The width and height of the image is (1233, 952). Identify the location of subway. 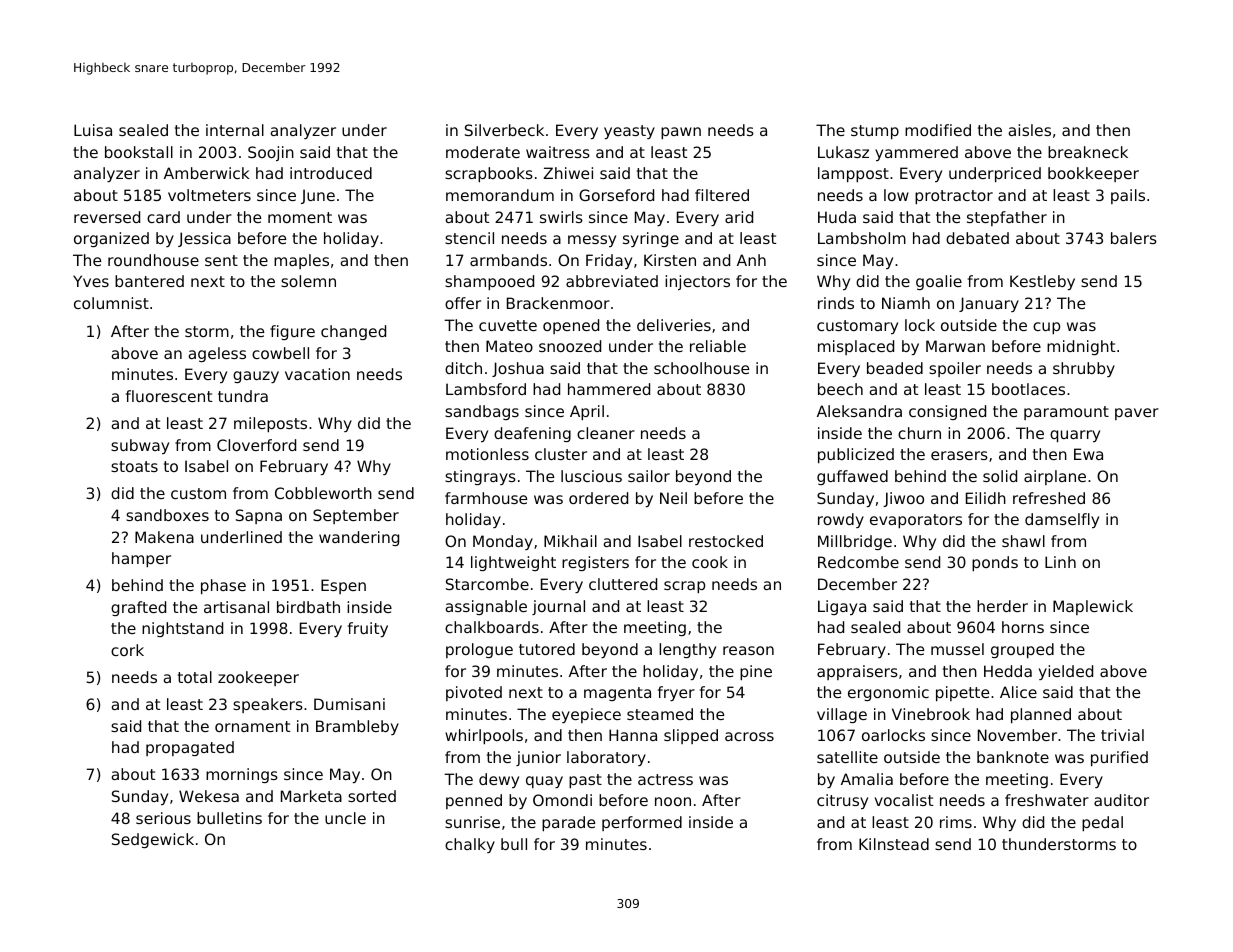
(140, 446).
